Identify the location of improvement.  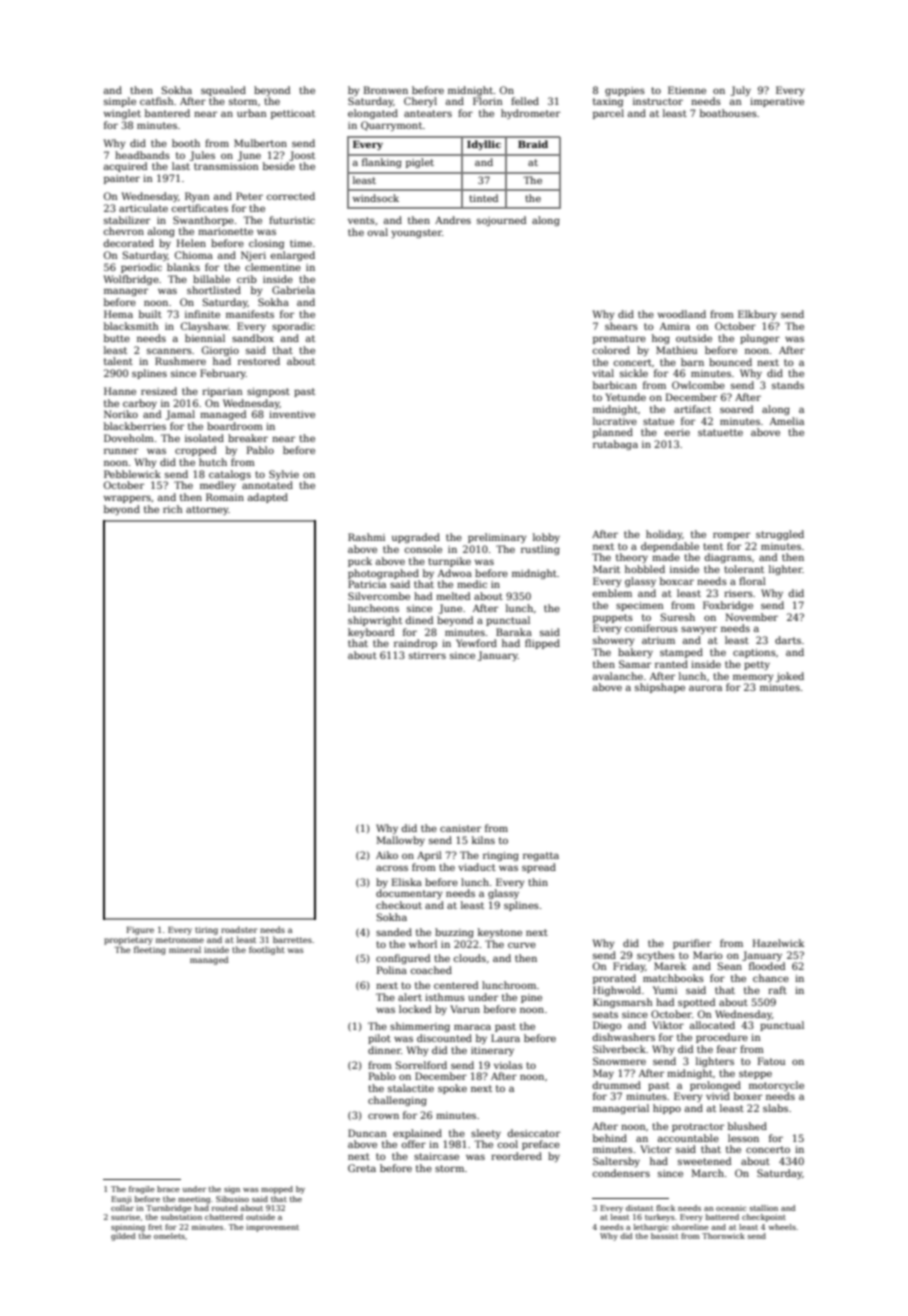
(272, 1228).
